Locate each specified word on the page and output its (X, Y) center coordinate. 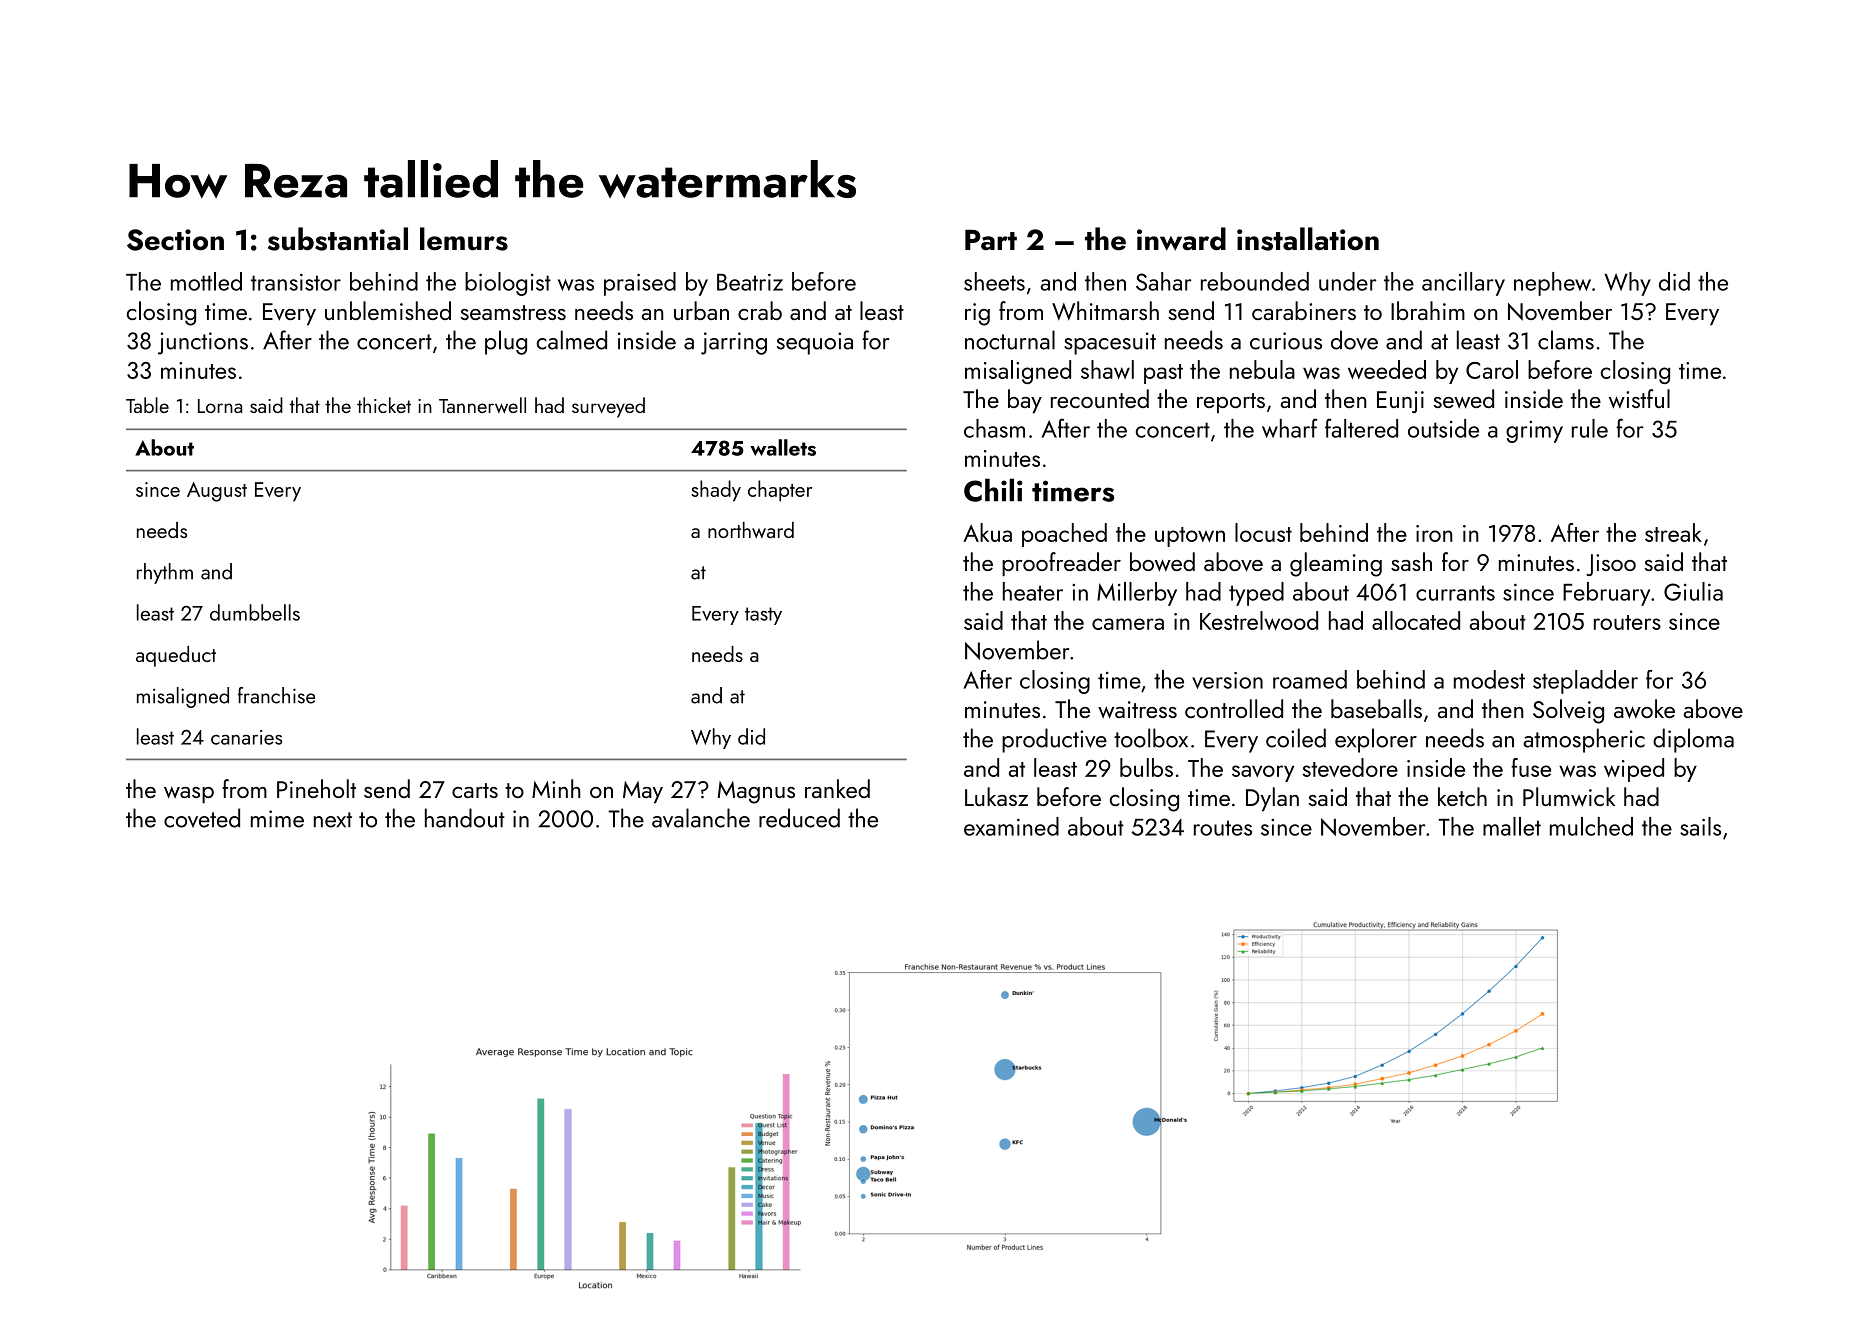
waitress (1137, 710)
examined (1011, 826)
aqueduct (176, 656)
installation (1308, 239)
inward (1181, 239)
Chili (993, 490)
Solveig (1568, 711)
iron (1434, 533)
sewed (1464, 399)
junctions (203, 343)
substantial (338, 239)
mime (277, 819)
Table (147, 405)
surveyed (608, 407)
